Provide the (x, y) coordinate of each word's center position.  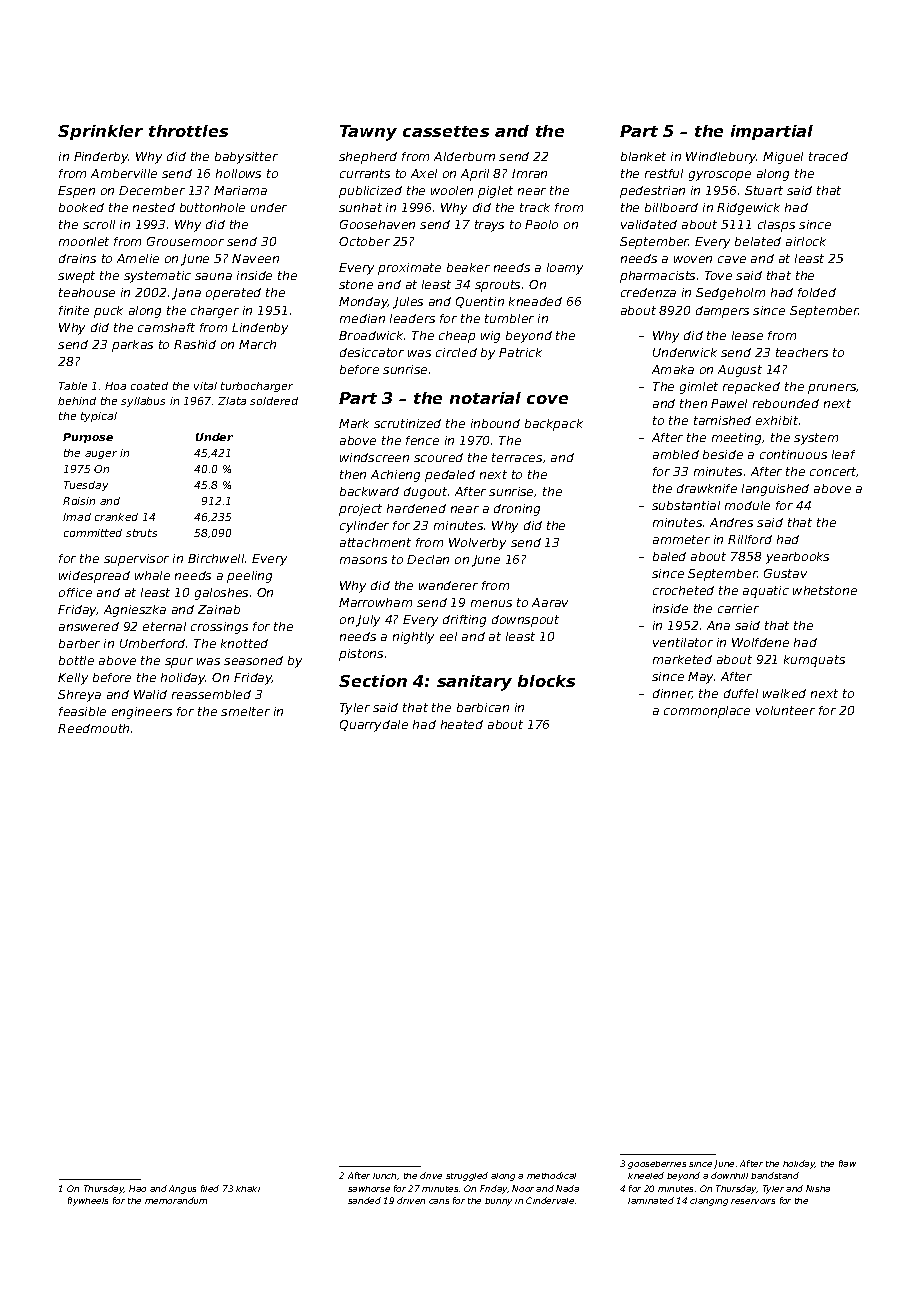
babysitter (246, 158)
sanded (364, 1200)
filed (210, 1188)
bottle (76, 660)
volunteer (785, 710)
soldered (274, 401)
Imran (529, 173)
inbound (495, 423)
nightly (413, 638)
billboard (671, 207)
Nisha (818, 1188)
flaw (847, 1163)
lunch (384, 1176)
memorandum (176, 1200)
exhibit (777, 420)
